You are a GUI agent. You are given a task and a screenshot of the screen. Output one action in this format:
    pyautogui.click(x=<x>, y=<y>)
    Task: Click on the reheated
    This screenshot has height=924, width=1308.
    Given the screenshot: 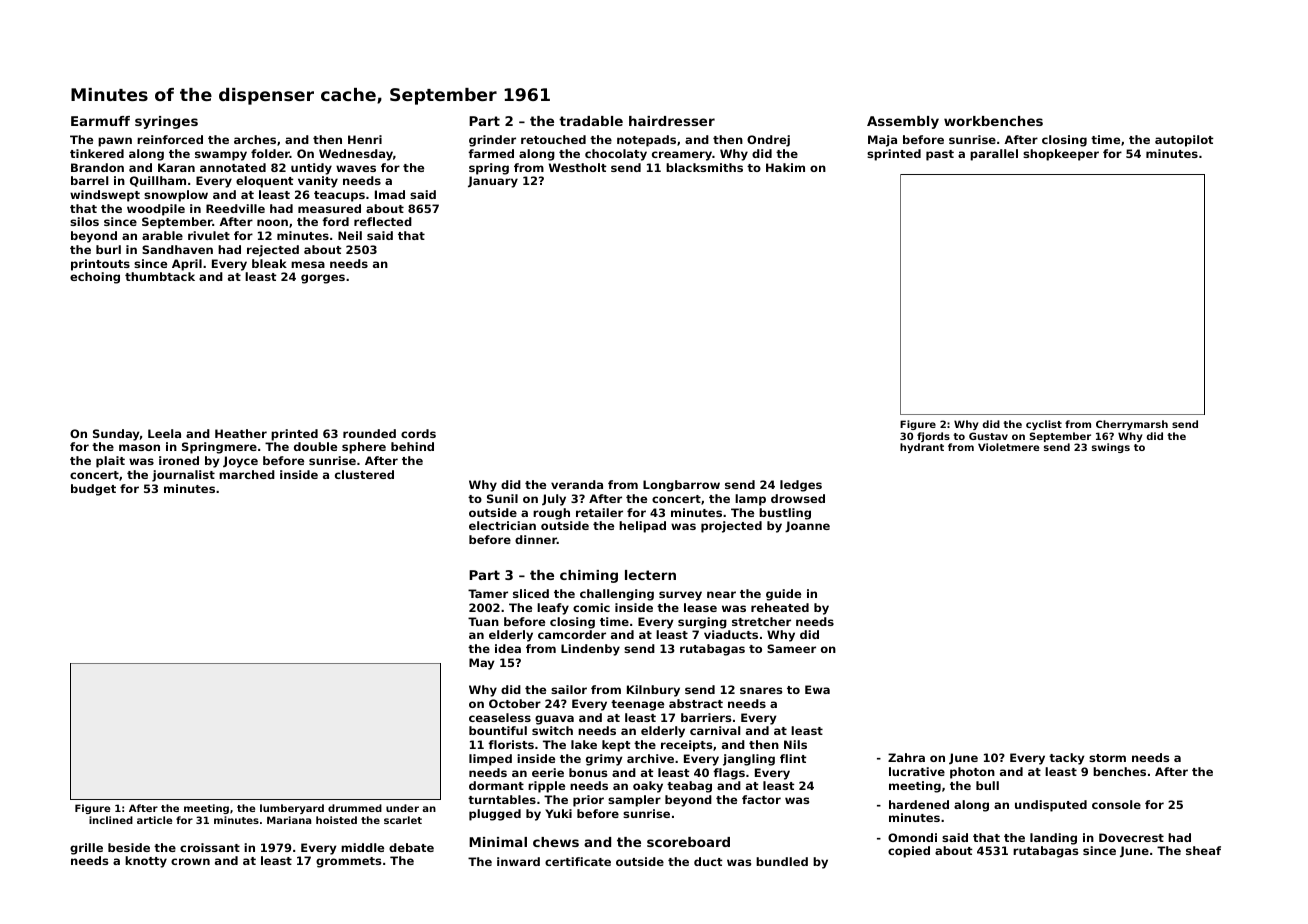 What is the action you would take?
    pyautogui.click(x=780, y=607)
